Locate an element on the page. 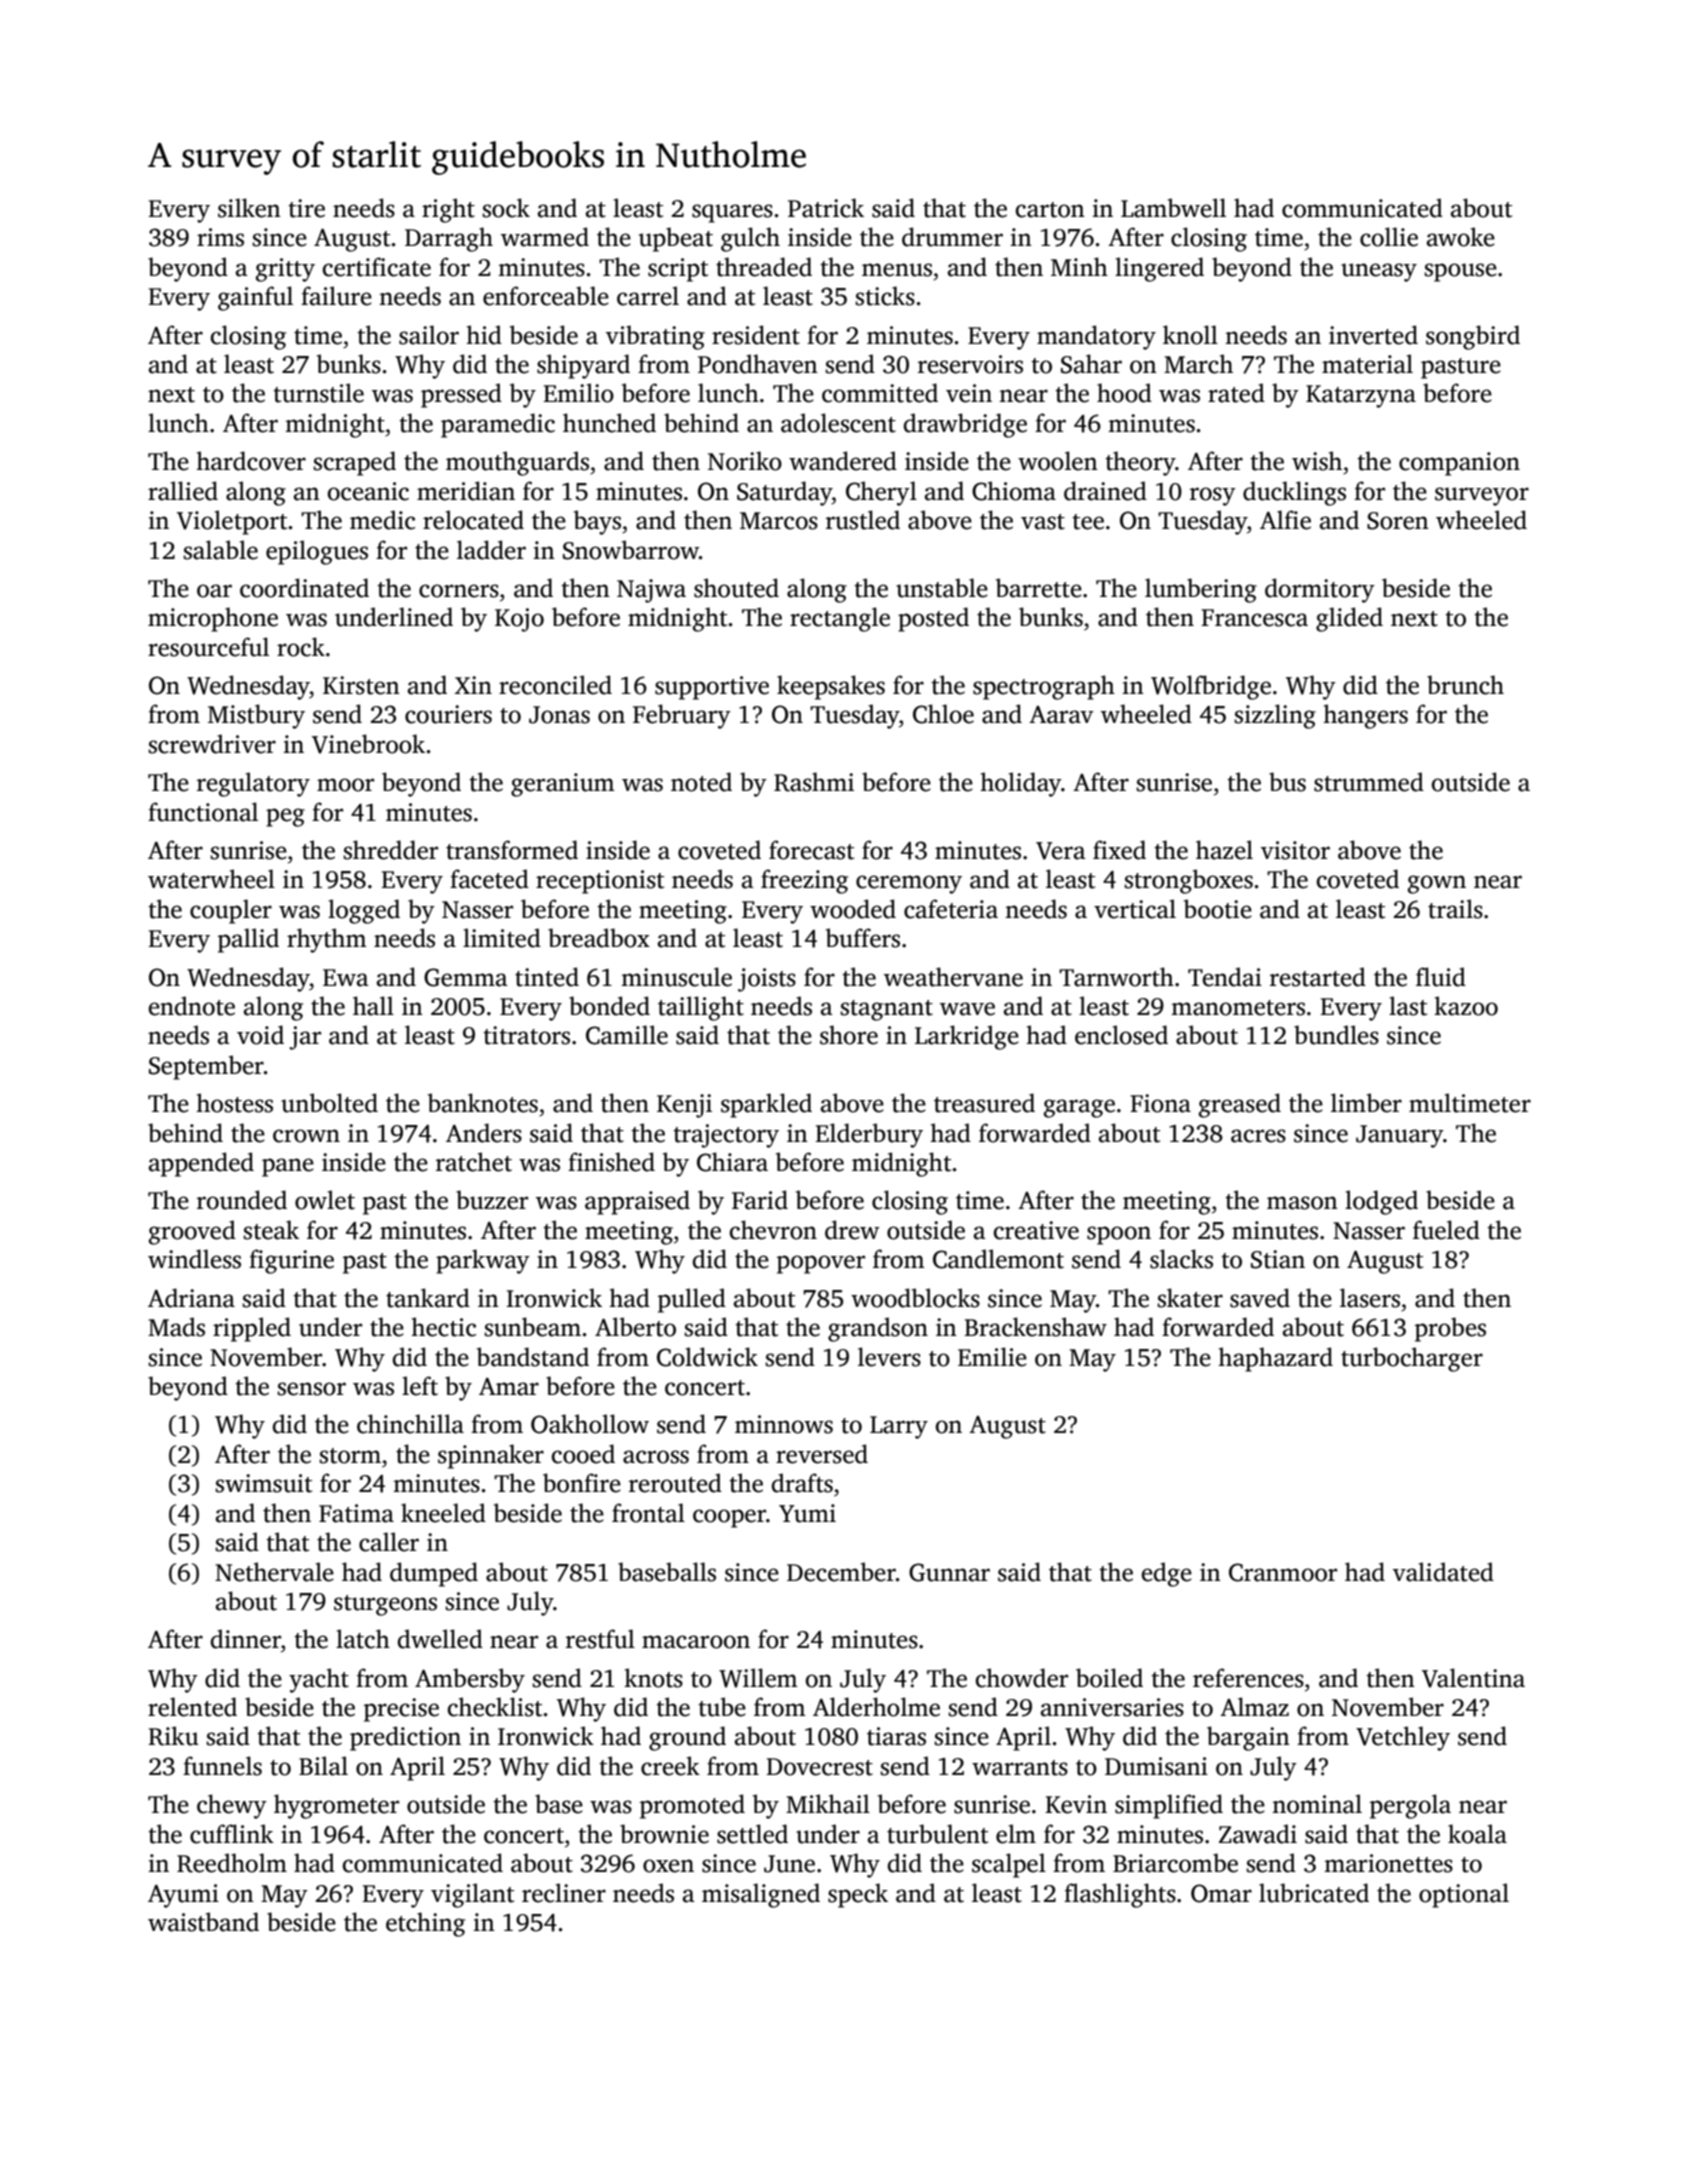  squares is located at coordinates (732, 213).
